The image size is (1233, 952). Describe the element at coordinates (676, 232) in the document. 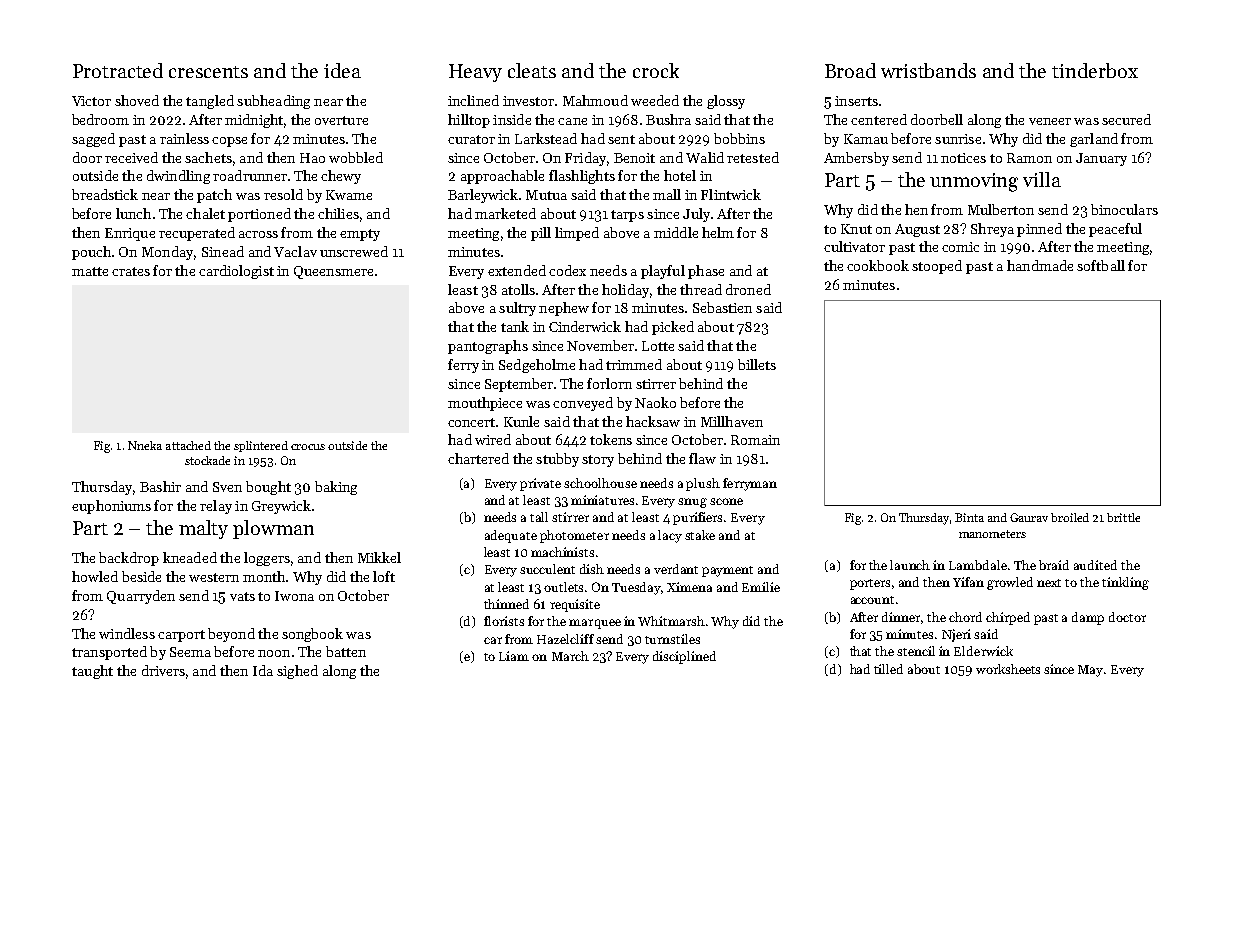

I see `middle` at that location.
